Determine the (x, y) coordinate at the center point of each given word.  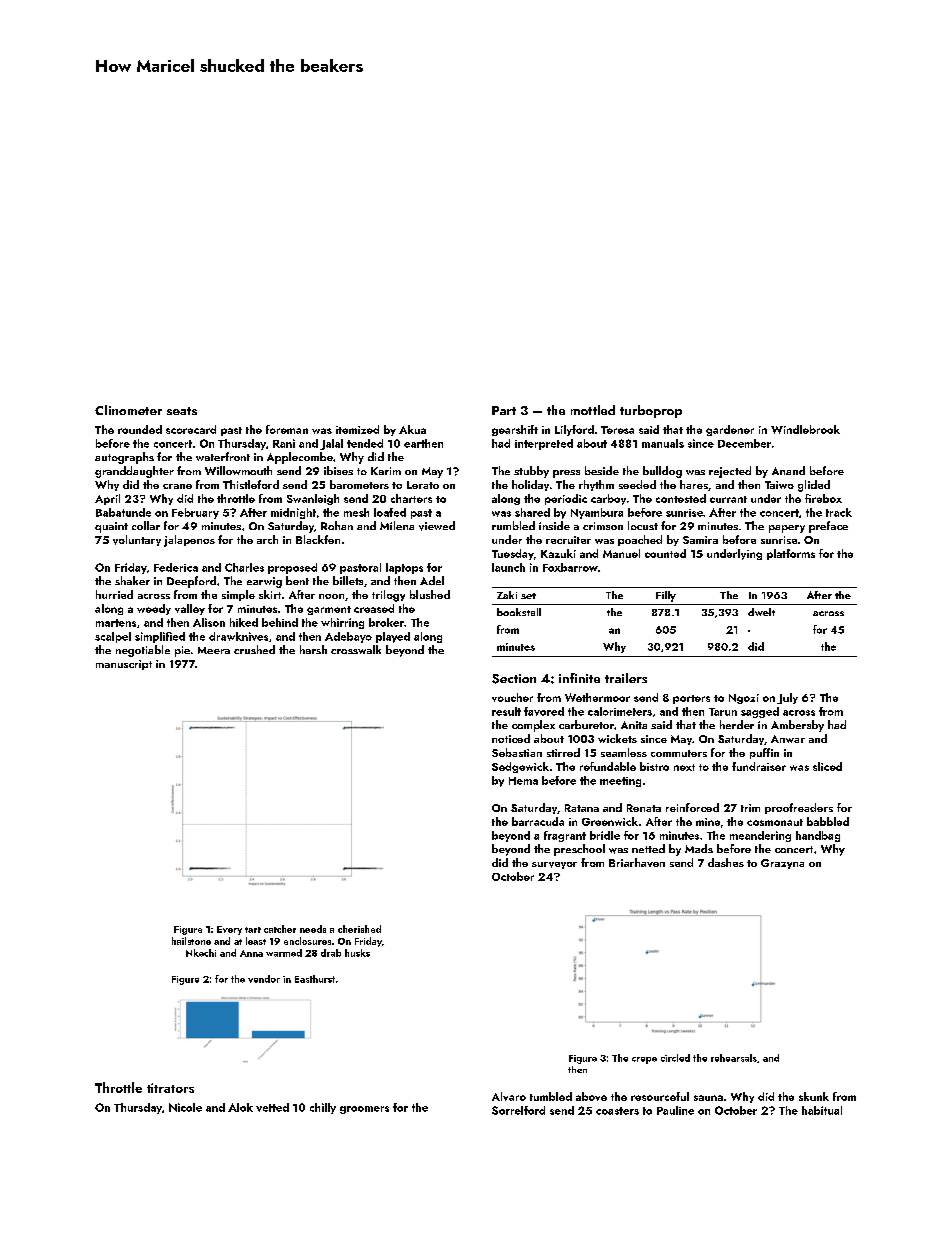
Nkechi (201, 953)
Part (504, 410)
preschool (579, 850)
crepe (644, 1060)
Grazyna (782, 864)
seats (182, 411)
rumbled (513, 525)
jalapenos (189, 541)
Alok (240, 1107)
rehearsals (734, 1058)
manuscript (124, 665)
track (839, 512)
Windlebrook (805, 429)
